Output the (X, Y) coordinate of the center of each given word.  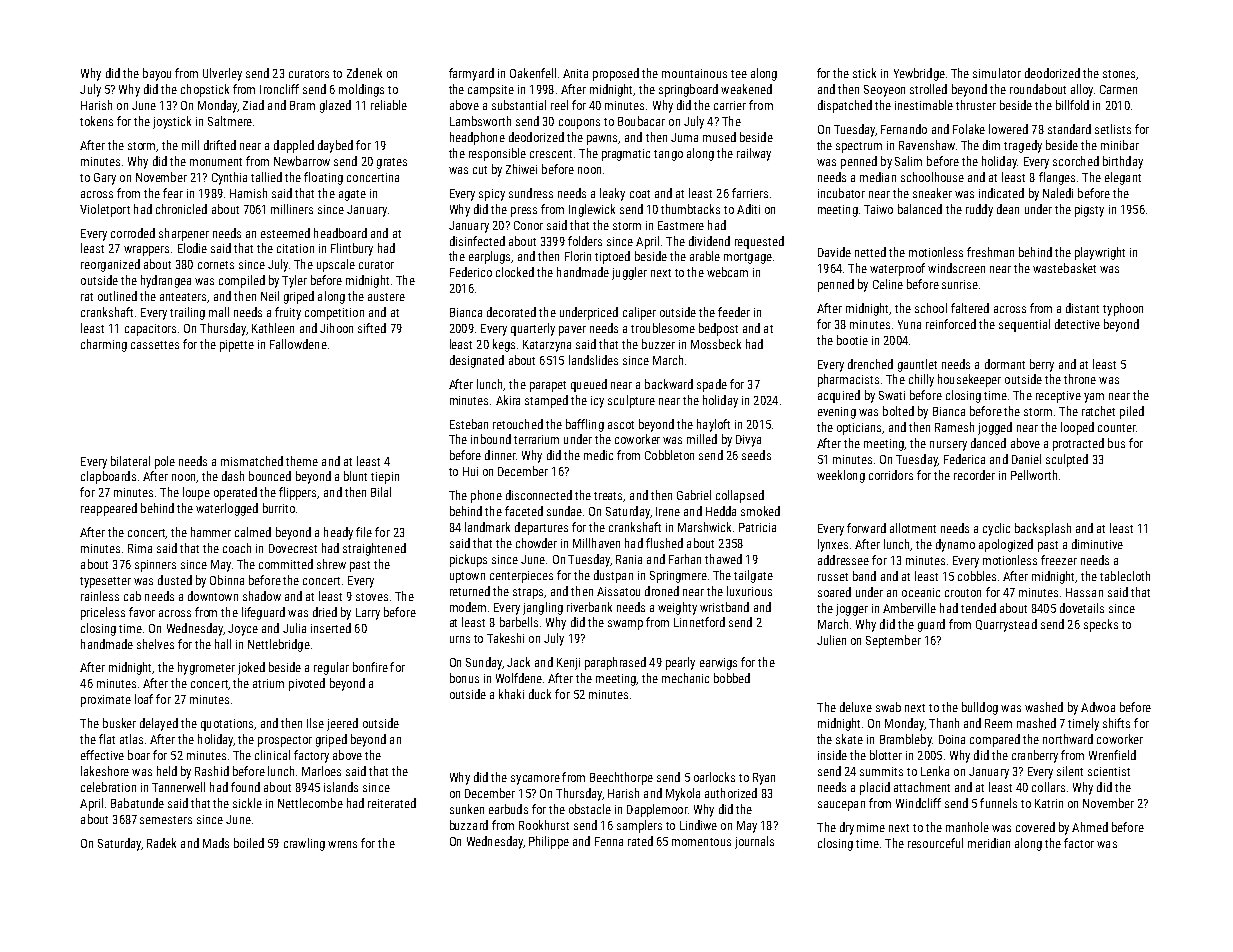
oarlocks (714, 777)
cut (480, 170)
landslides (593, 360)
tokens (96, 121)
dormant (1005, 364)
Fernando (904, 129)
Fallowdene (298, 344)
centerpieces (521, 577)
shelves (155, 644)
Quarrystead (1006, 625)
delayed (159, 724)
